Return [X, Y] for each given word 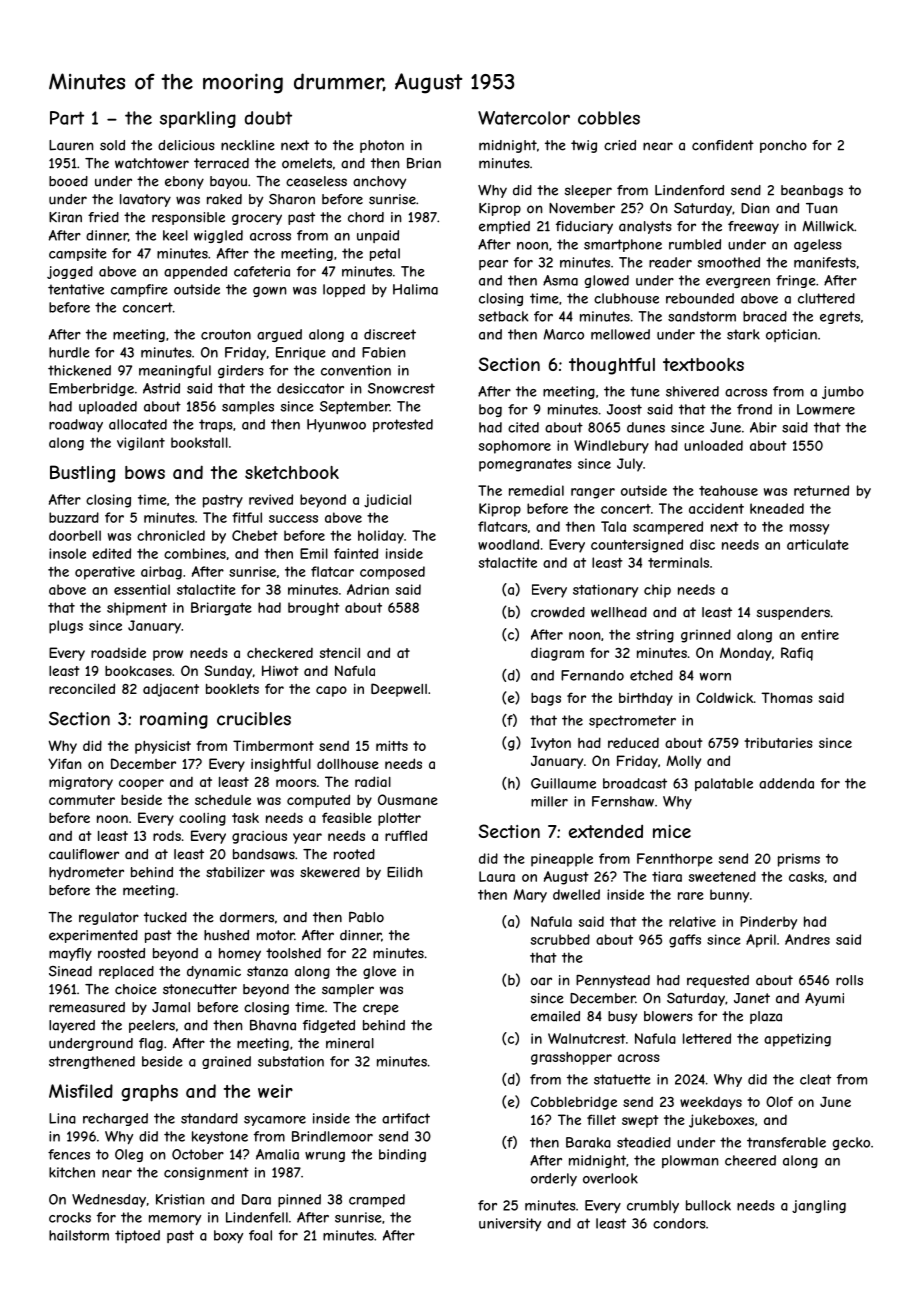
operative [105, 573]
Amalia [277, 1154]
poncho [783, 146]
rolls [849, 980]
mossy [809, 529]
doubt [268, 118]
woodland [508, 544]
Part [67, 118]
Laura [497, 876]
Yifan [64, 763]
